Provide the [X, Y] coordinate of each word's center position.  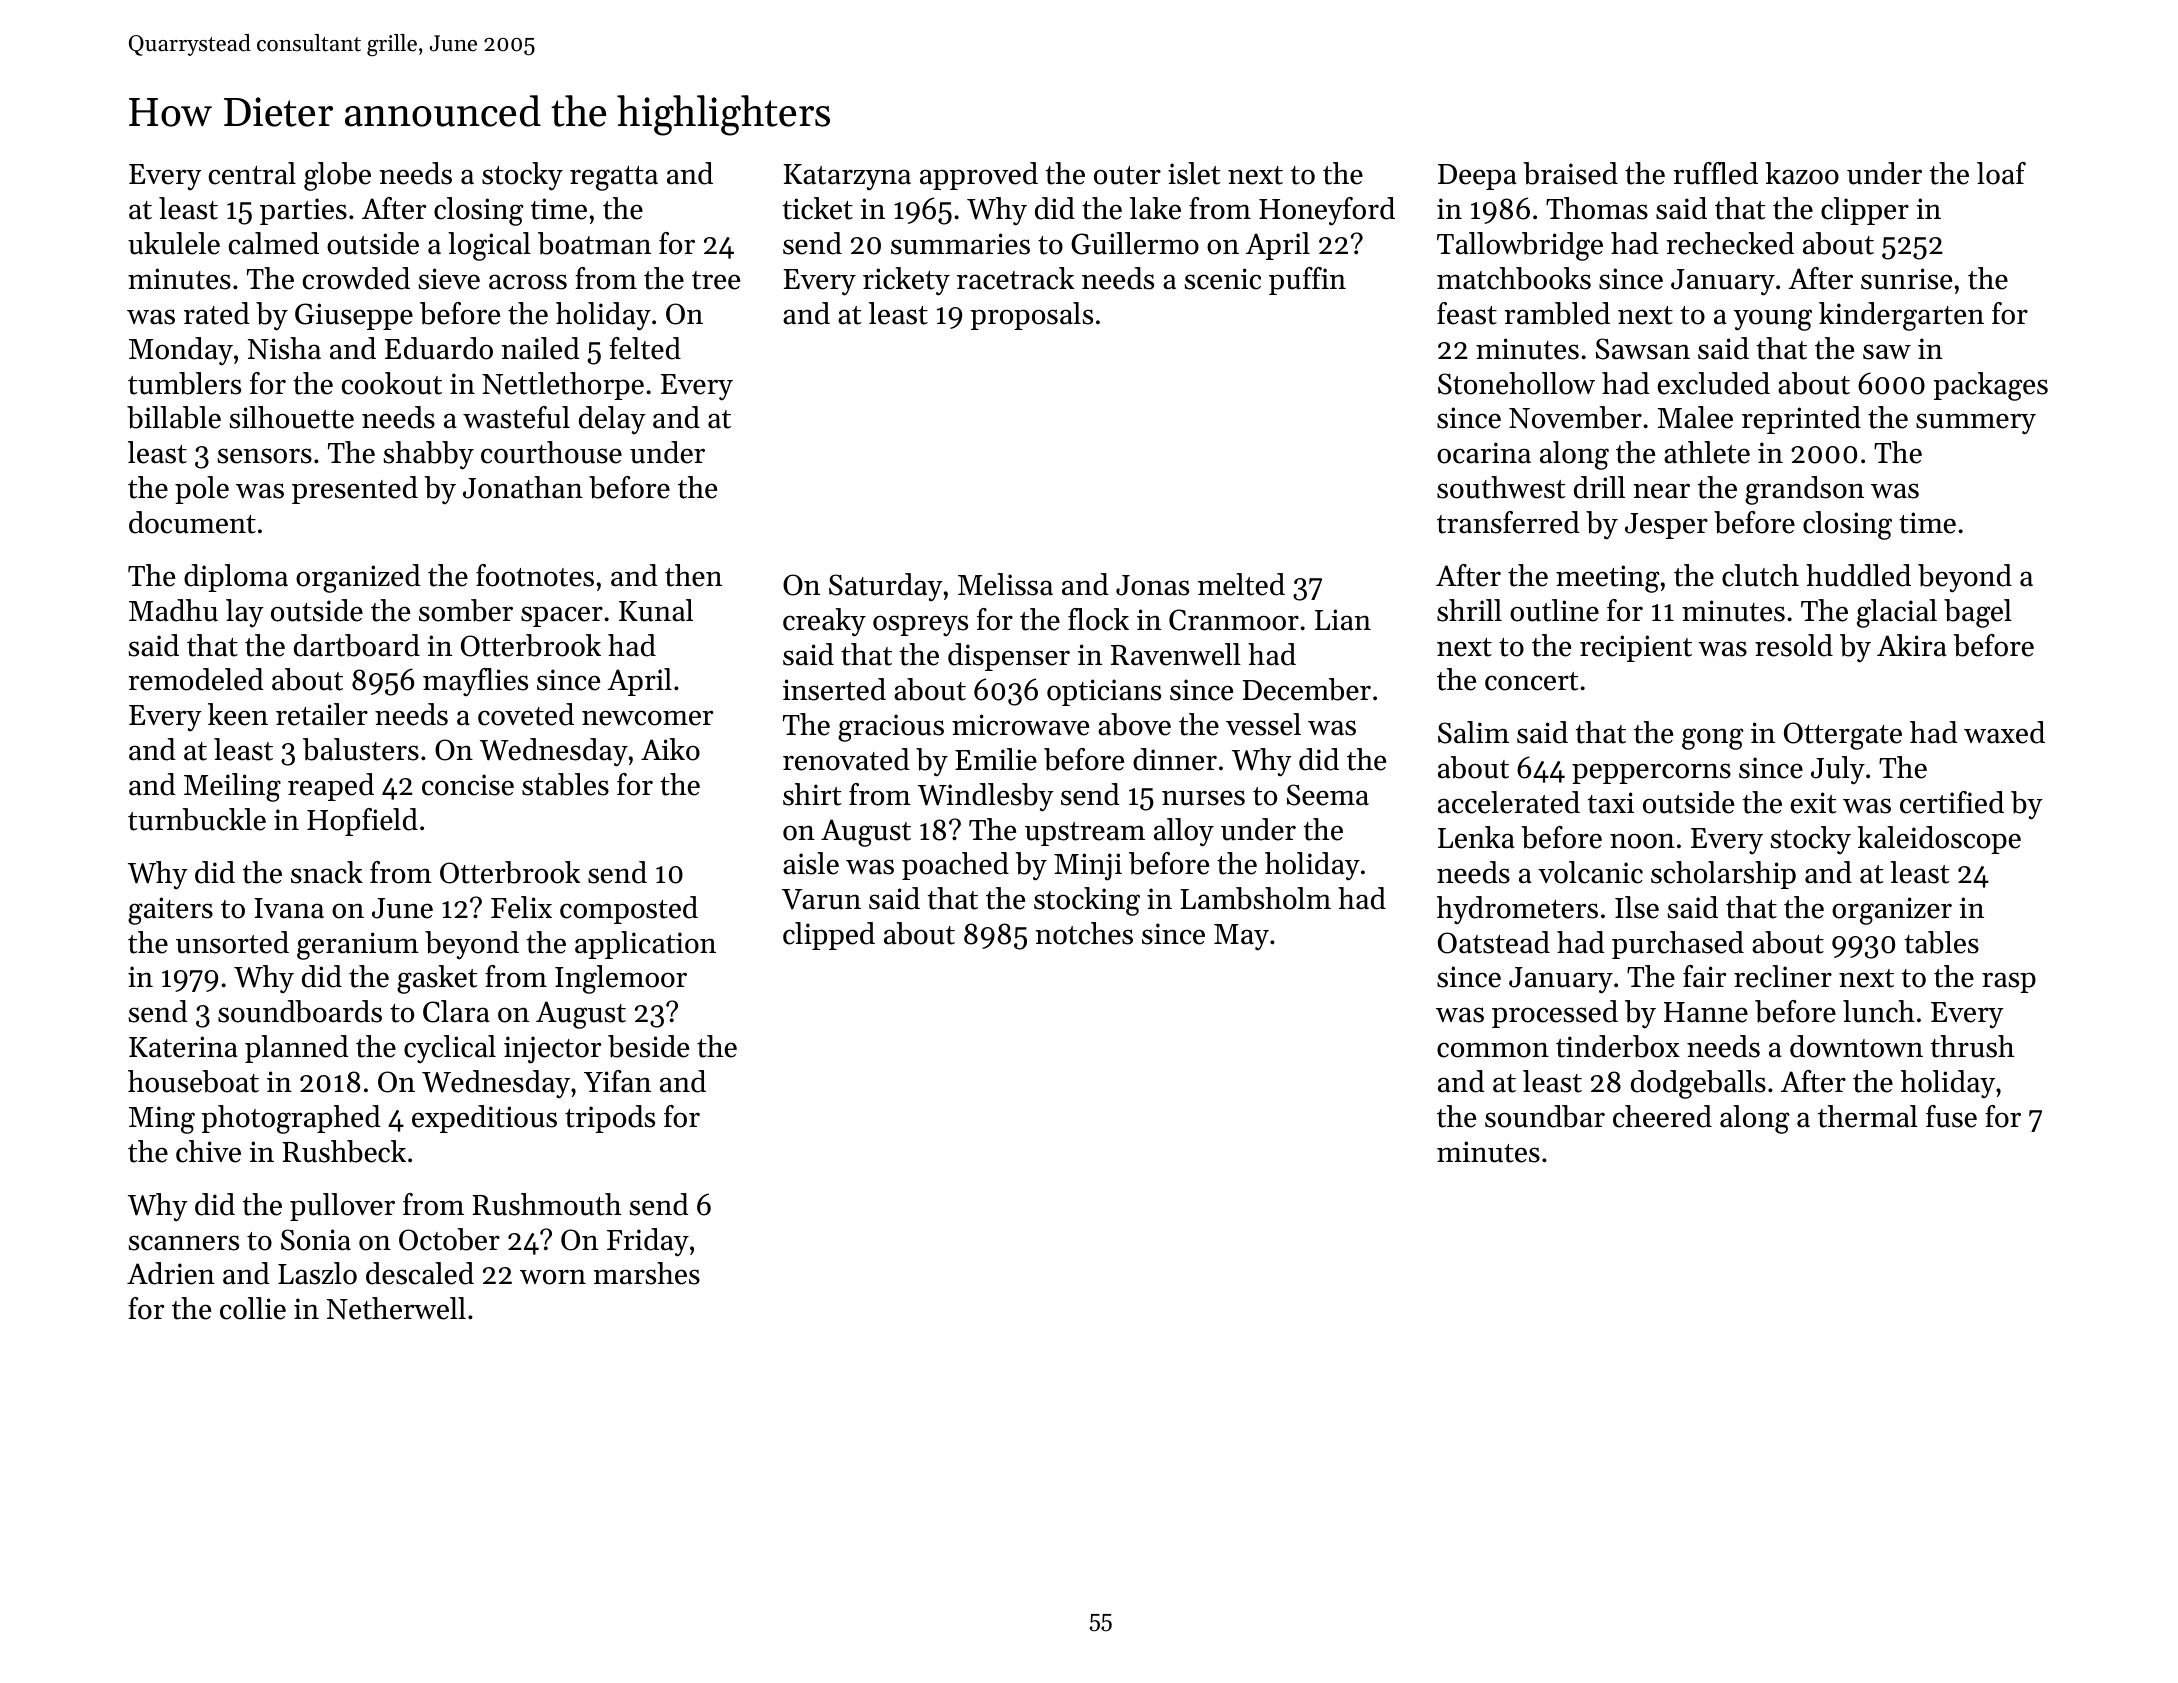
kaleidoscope [1939, 840]
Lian [1343, 620]
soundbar [1545, 1116]
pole [202, 490]
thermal [1868, 1116]
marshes [647, 1273]
